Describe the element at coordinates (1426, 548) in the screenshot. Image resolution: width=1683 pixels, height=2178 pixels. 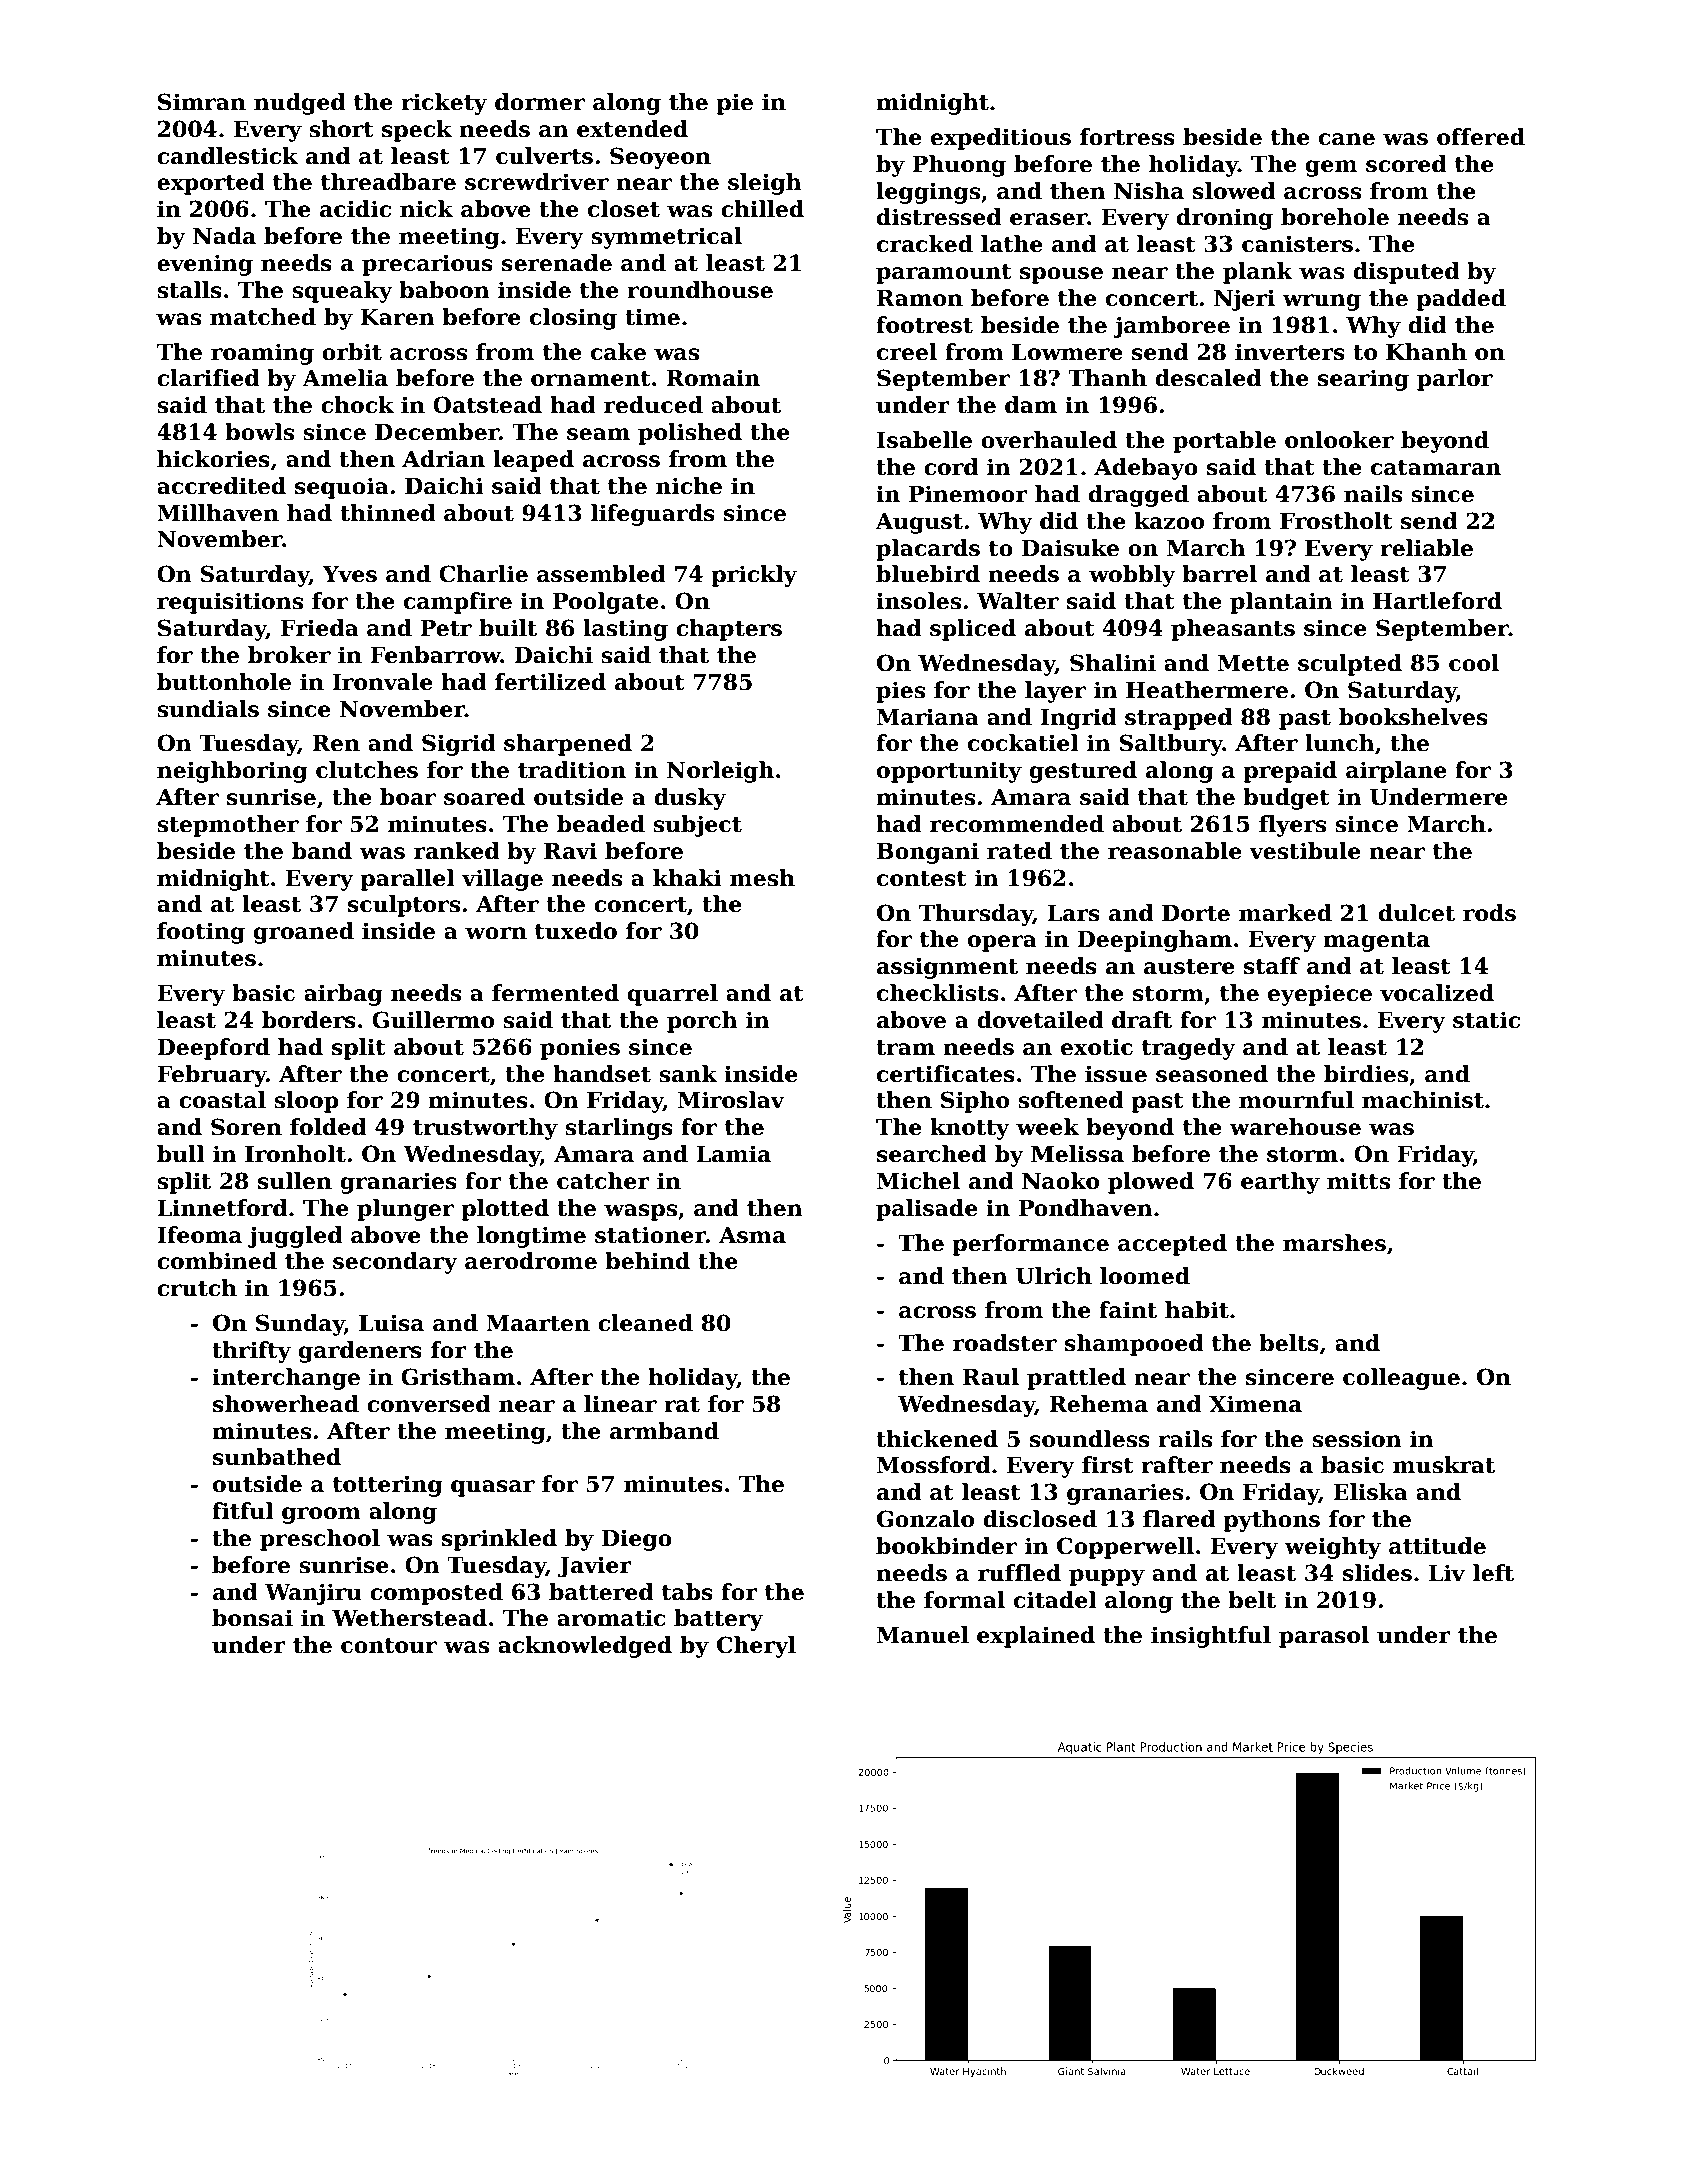
I see `reliable` at that location.
